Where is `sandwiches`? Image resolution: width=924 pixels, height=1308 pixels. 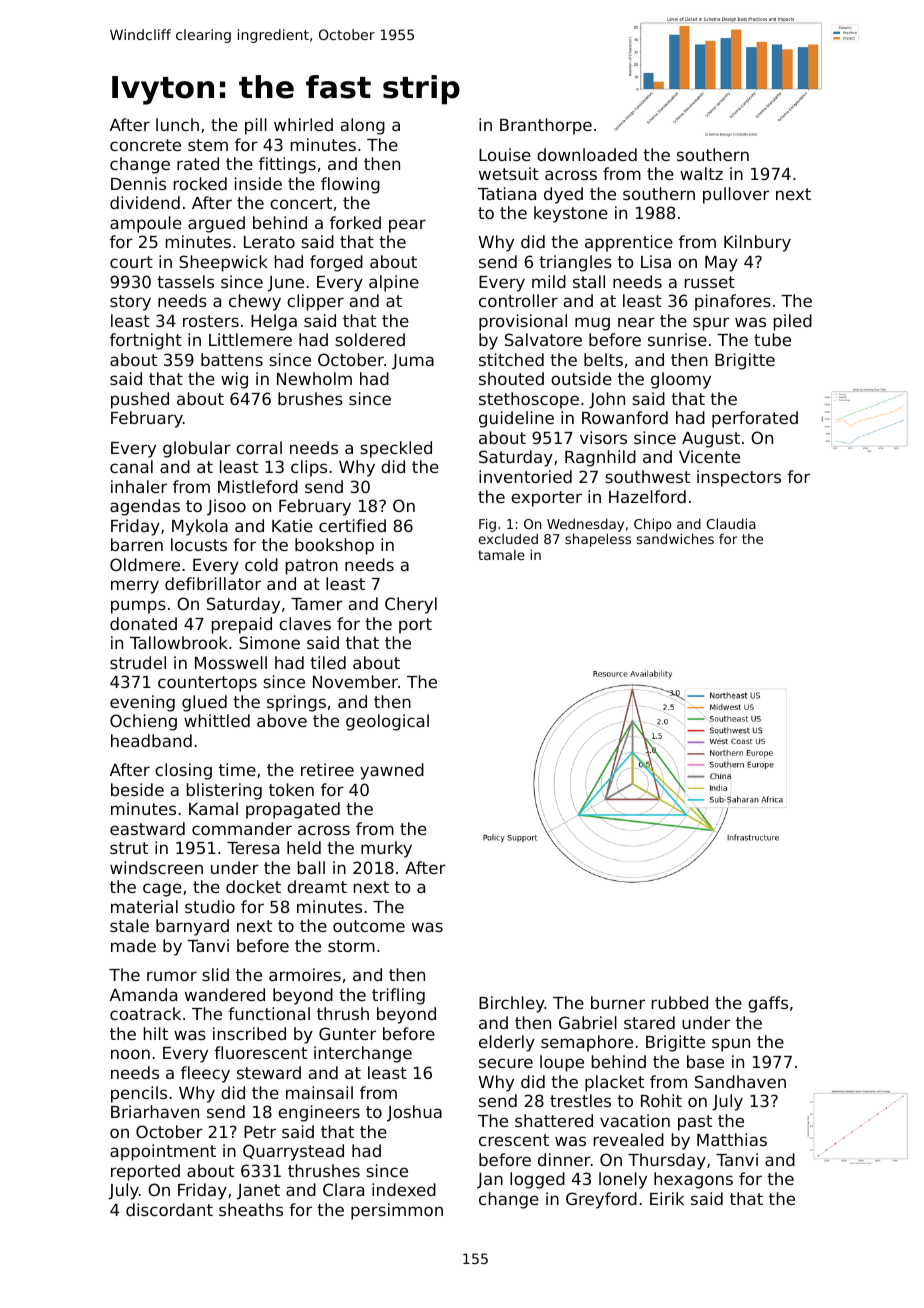
sandwiches is located at coordinates (675, 538).
